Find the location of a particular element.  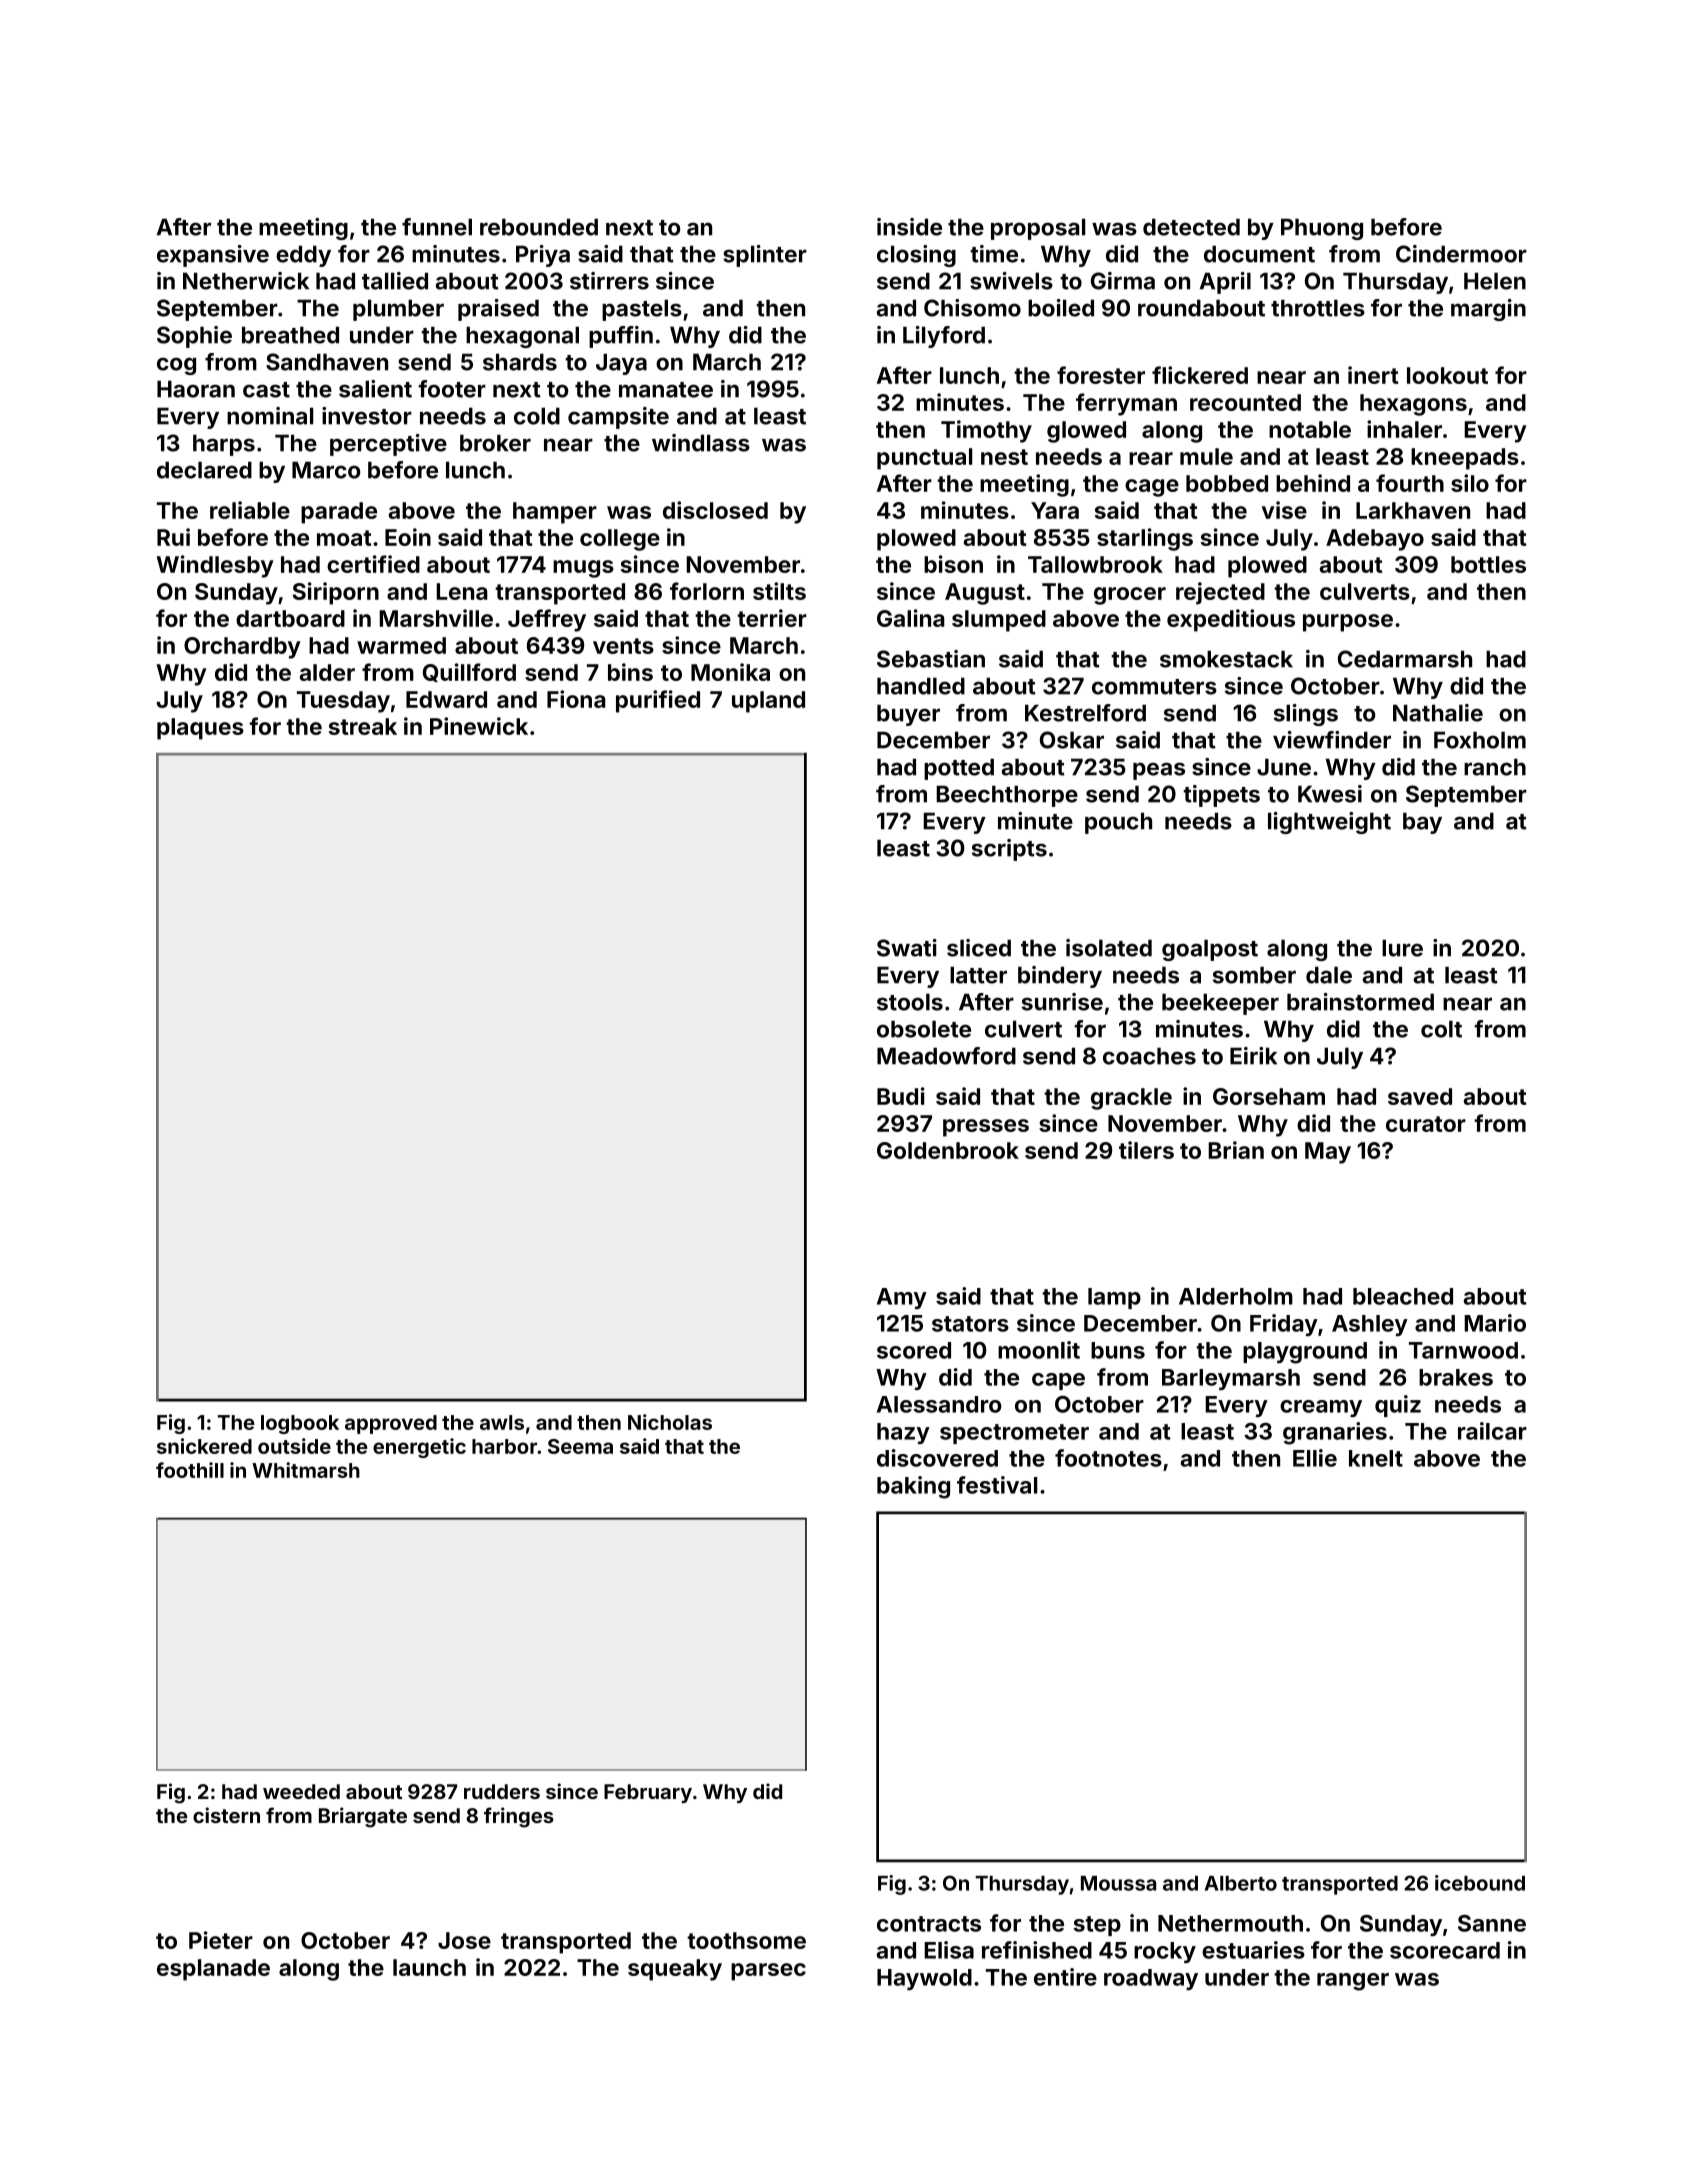

esplanade is located at coordinates (213, 1970).
